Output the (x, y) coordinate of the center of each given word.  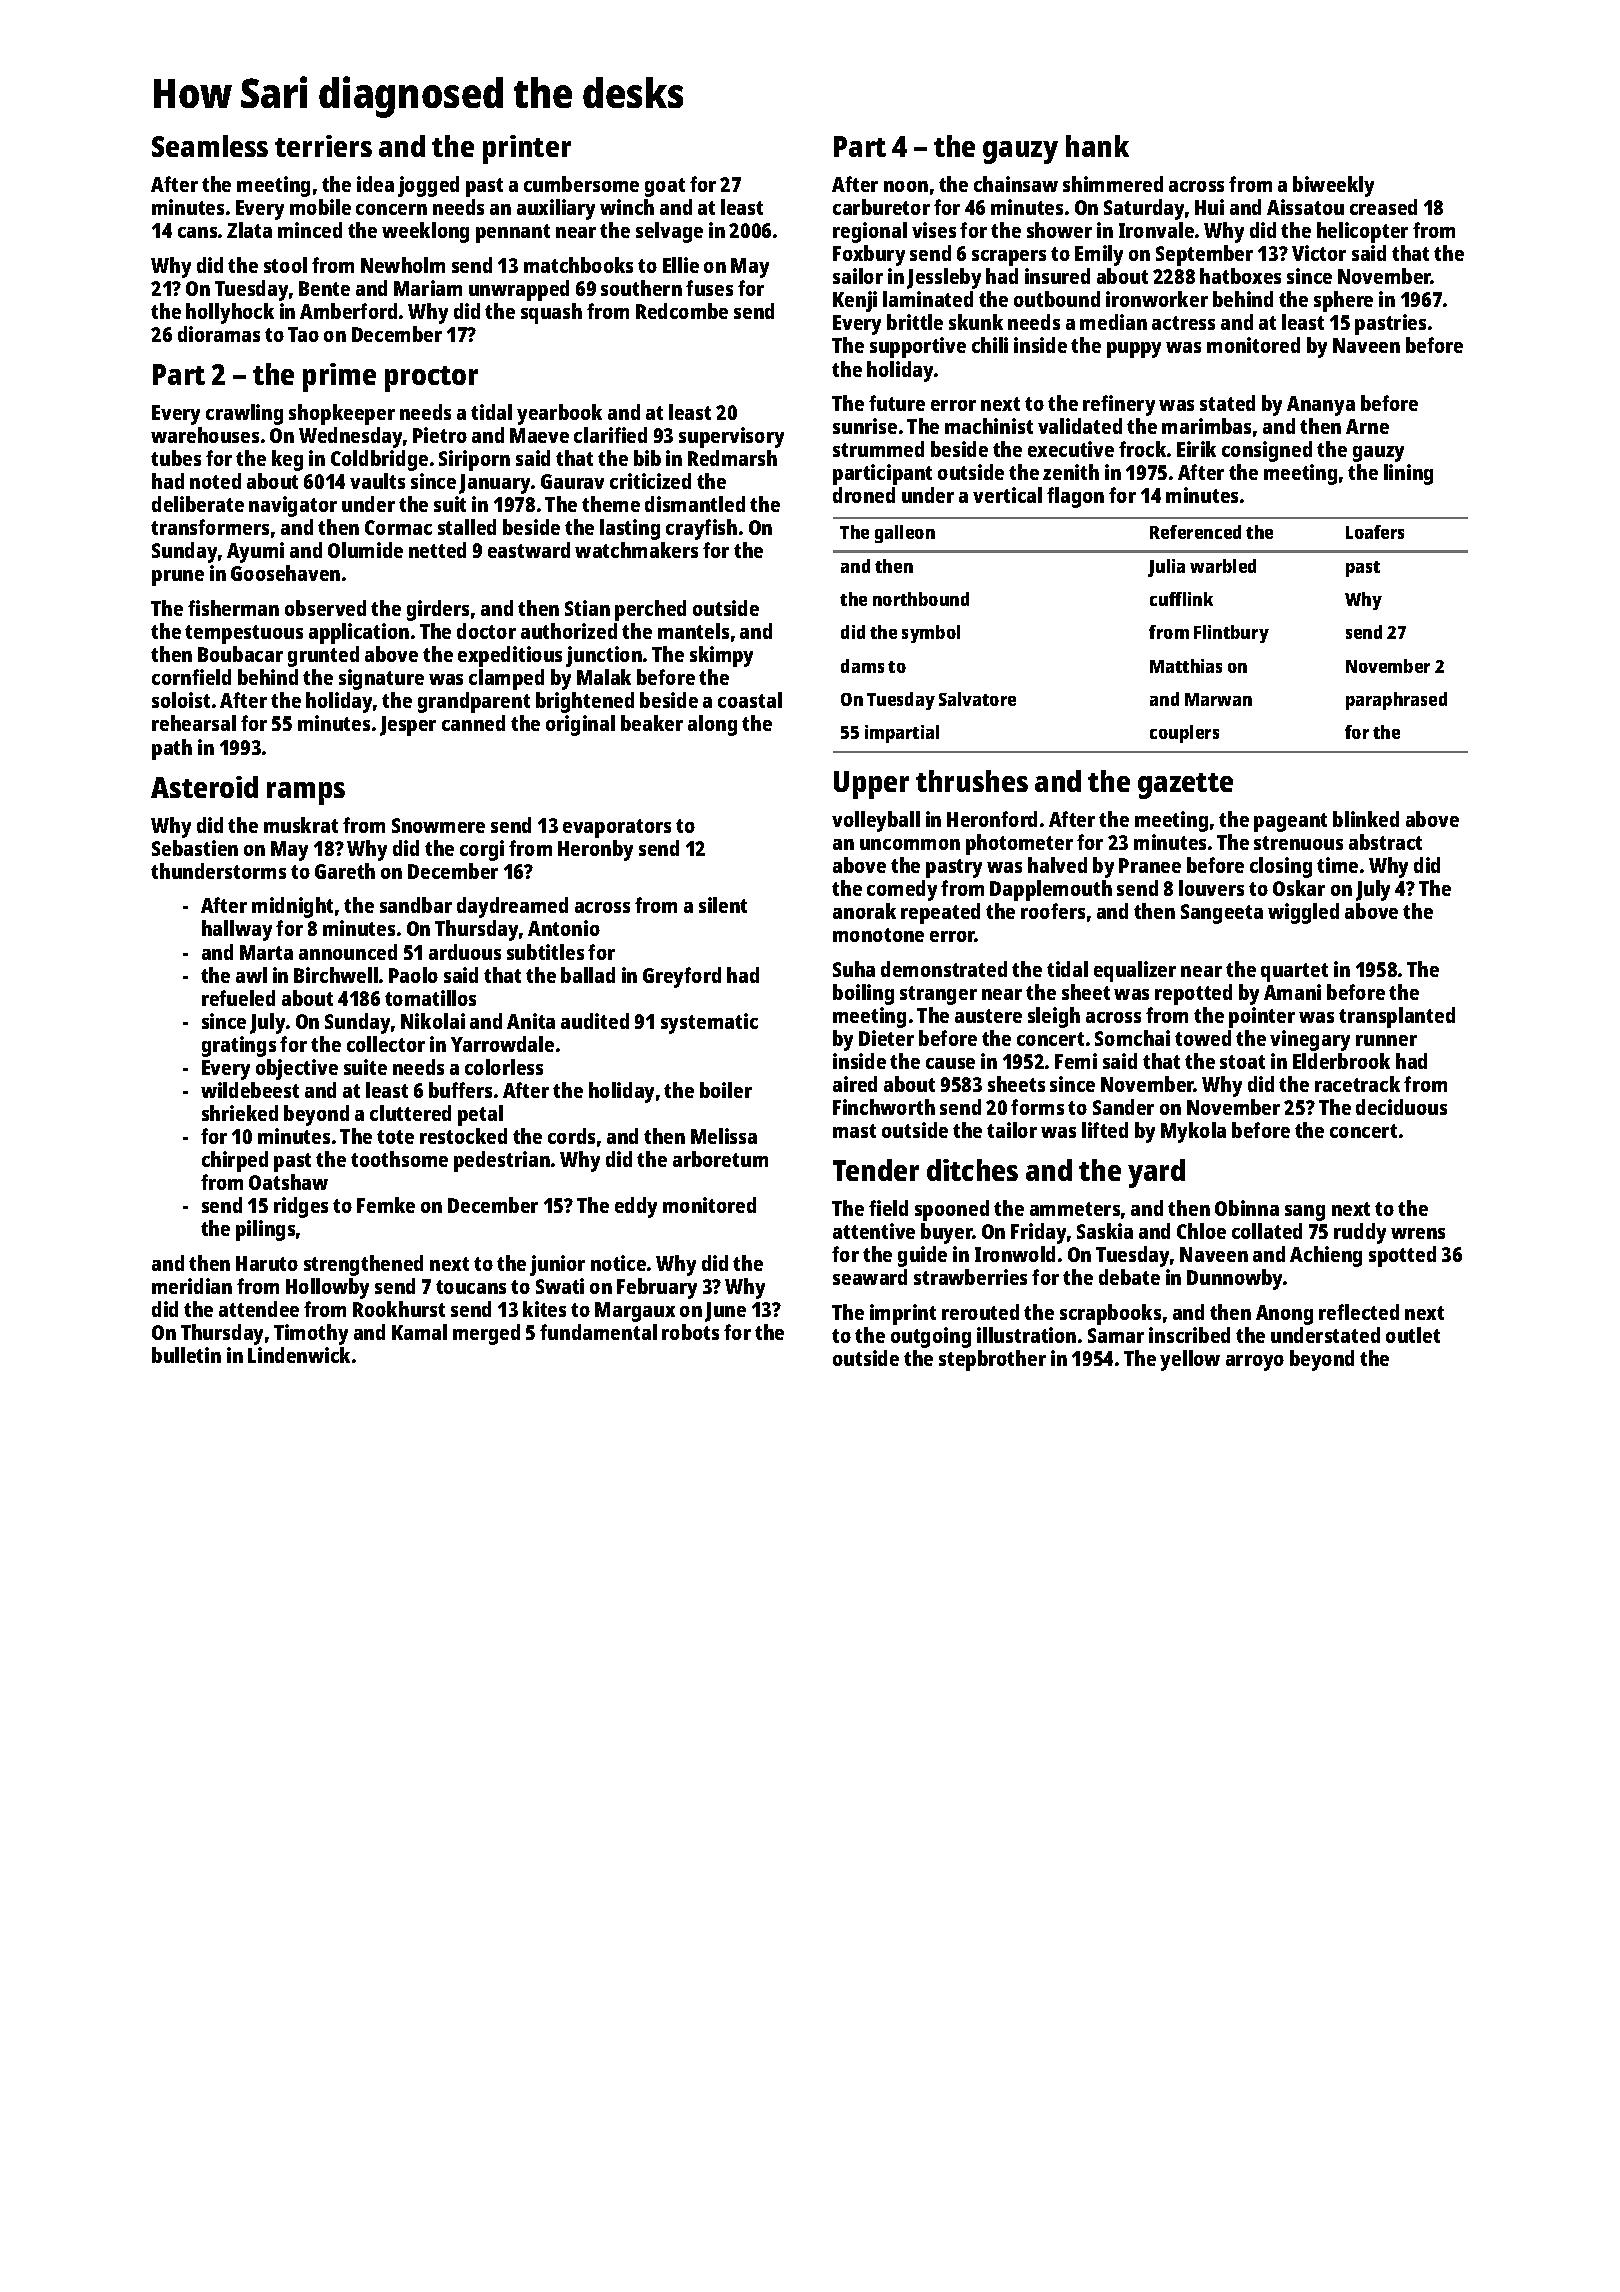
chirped (235, 1161)
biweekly (1333, 186)
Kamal (419, 1332)
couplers (1184, 734)
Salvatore (977, 699)
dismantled (695, 504)
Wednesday (350, 437)
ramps (306, 793)
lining (1408, 474)
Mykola (1193, 1132)
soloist (181, 700)
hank (1097, 146)
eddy (636, 1207)
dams (862, 666)
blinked (1366, 819)
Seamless (210, 146)
